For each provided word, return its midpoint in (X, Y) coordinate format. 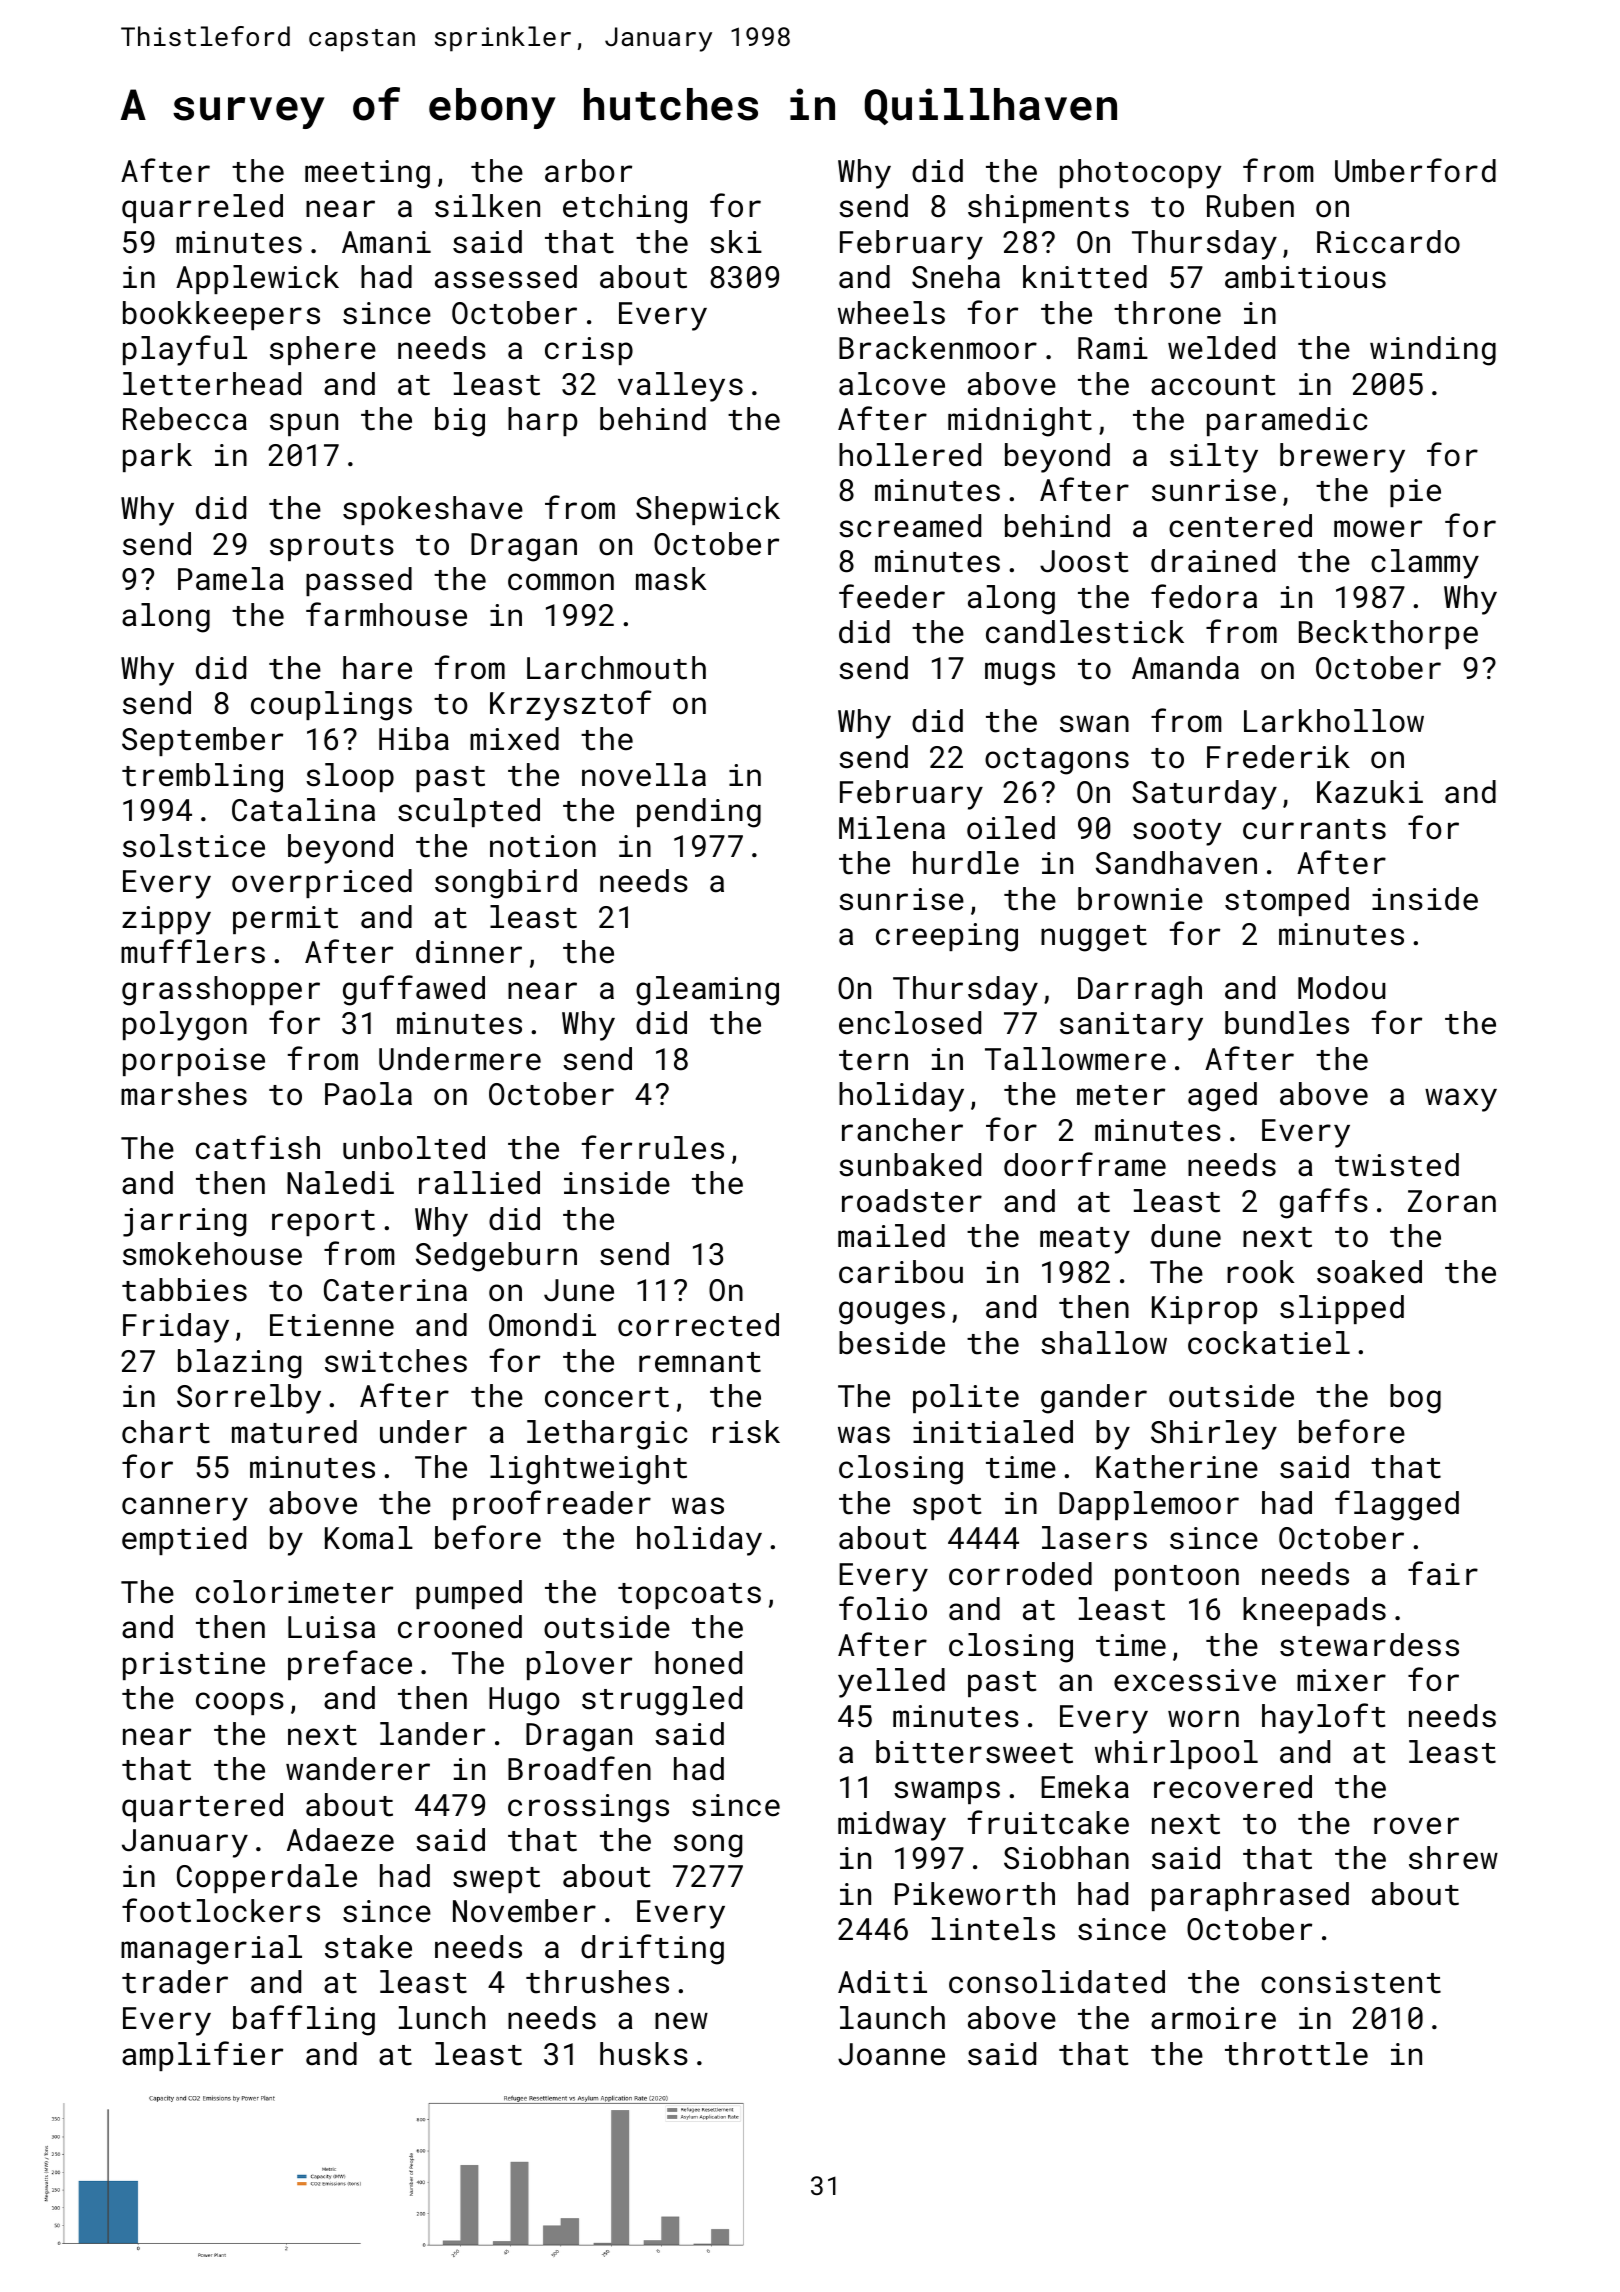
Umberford (1415, 170)
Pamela (231, 579)
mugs (1020, 674)
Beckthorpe (1388, 634)
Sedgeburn (496, 1257)
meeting (367, 174)
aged (1222, 1097)
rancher (902, 1130)
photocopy (1140, 174)
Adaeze (340, 1840)
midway (892, 1826)
